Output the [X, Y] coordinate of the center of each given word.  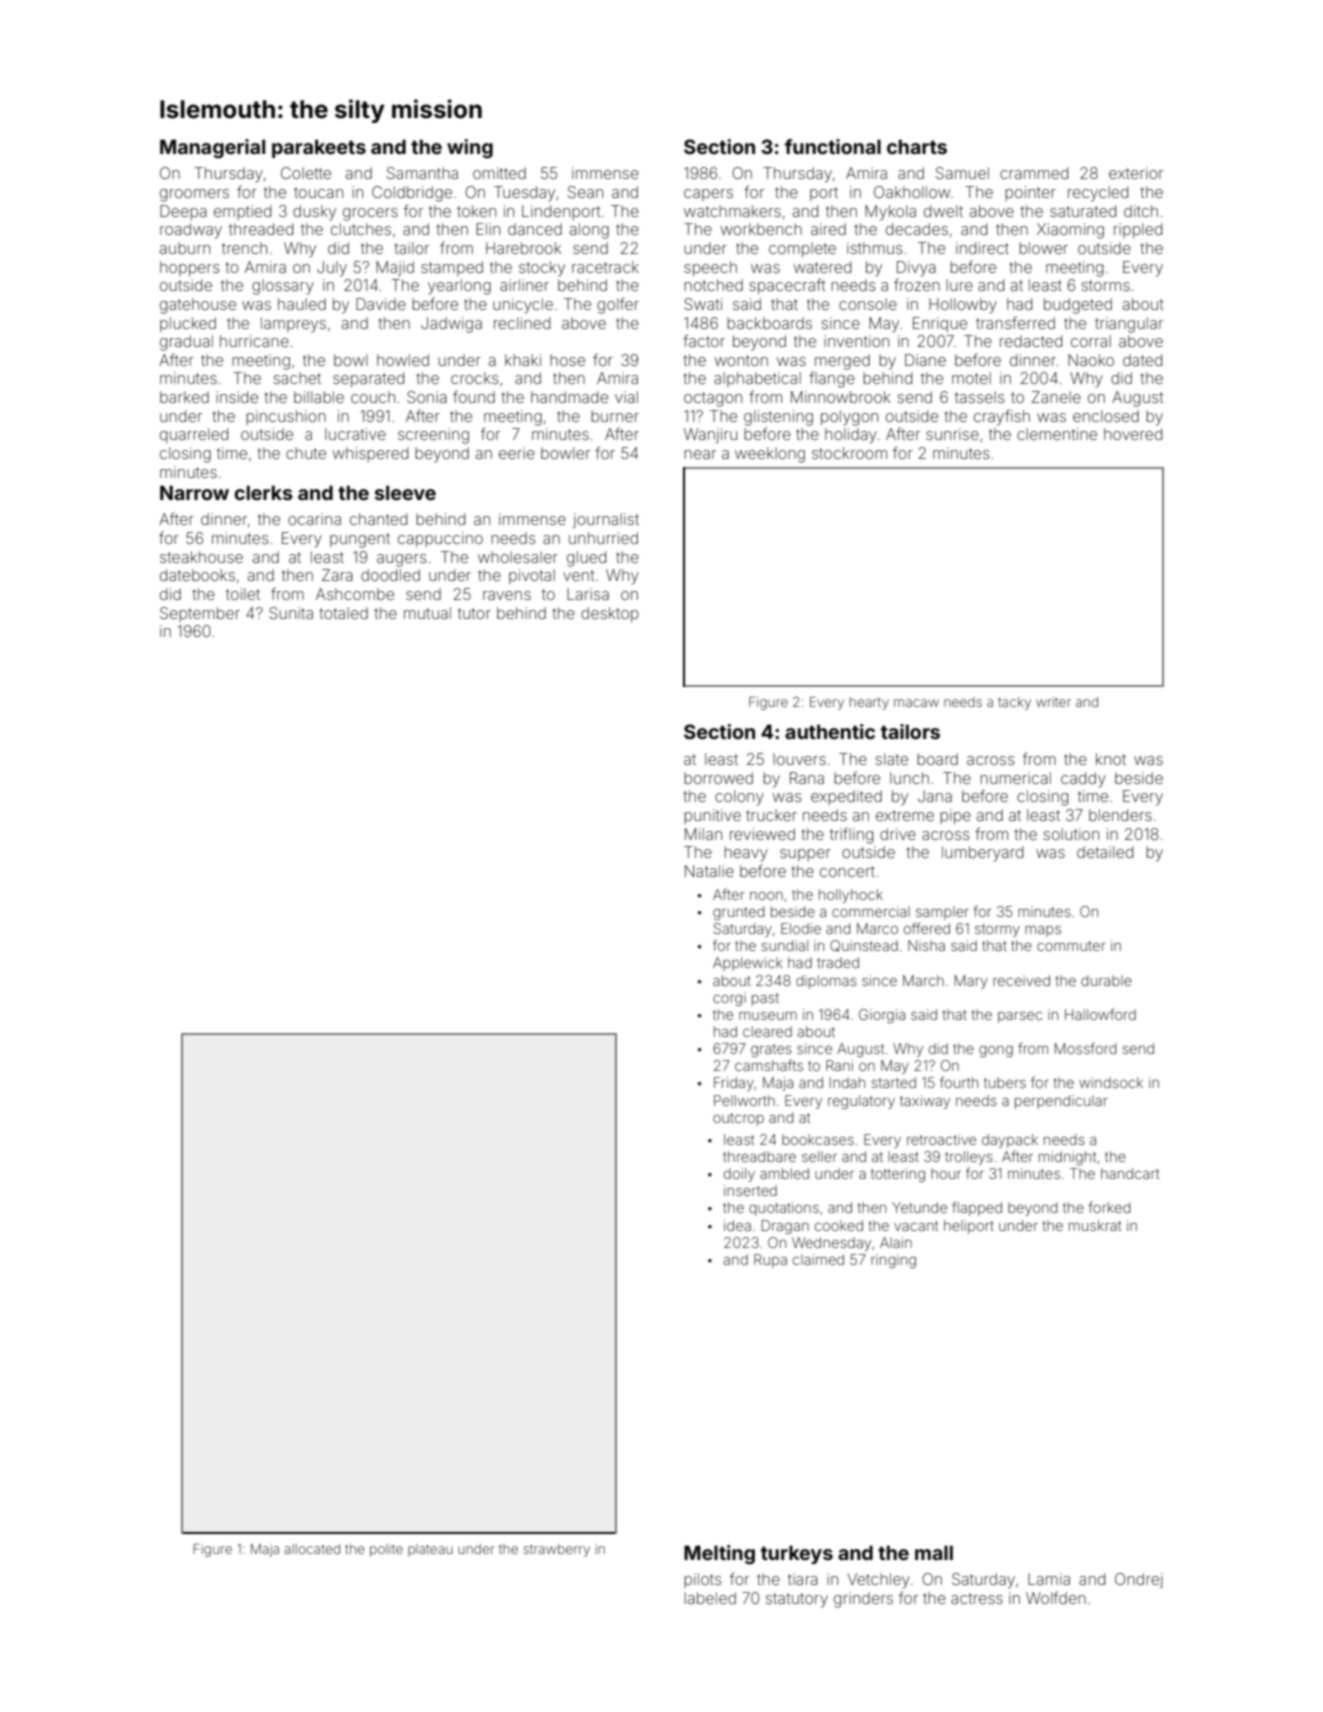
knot [1111, 759]
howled [403, 360]
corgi [729, 999]
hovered [1133, 434]
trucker [771, 815]
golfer [618, 305]
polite [386, 1550]
